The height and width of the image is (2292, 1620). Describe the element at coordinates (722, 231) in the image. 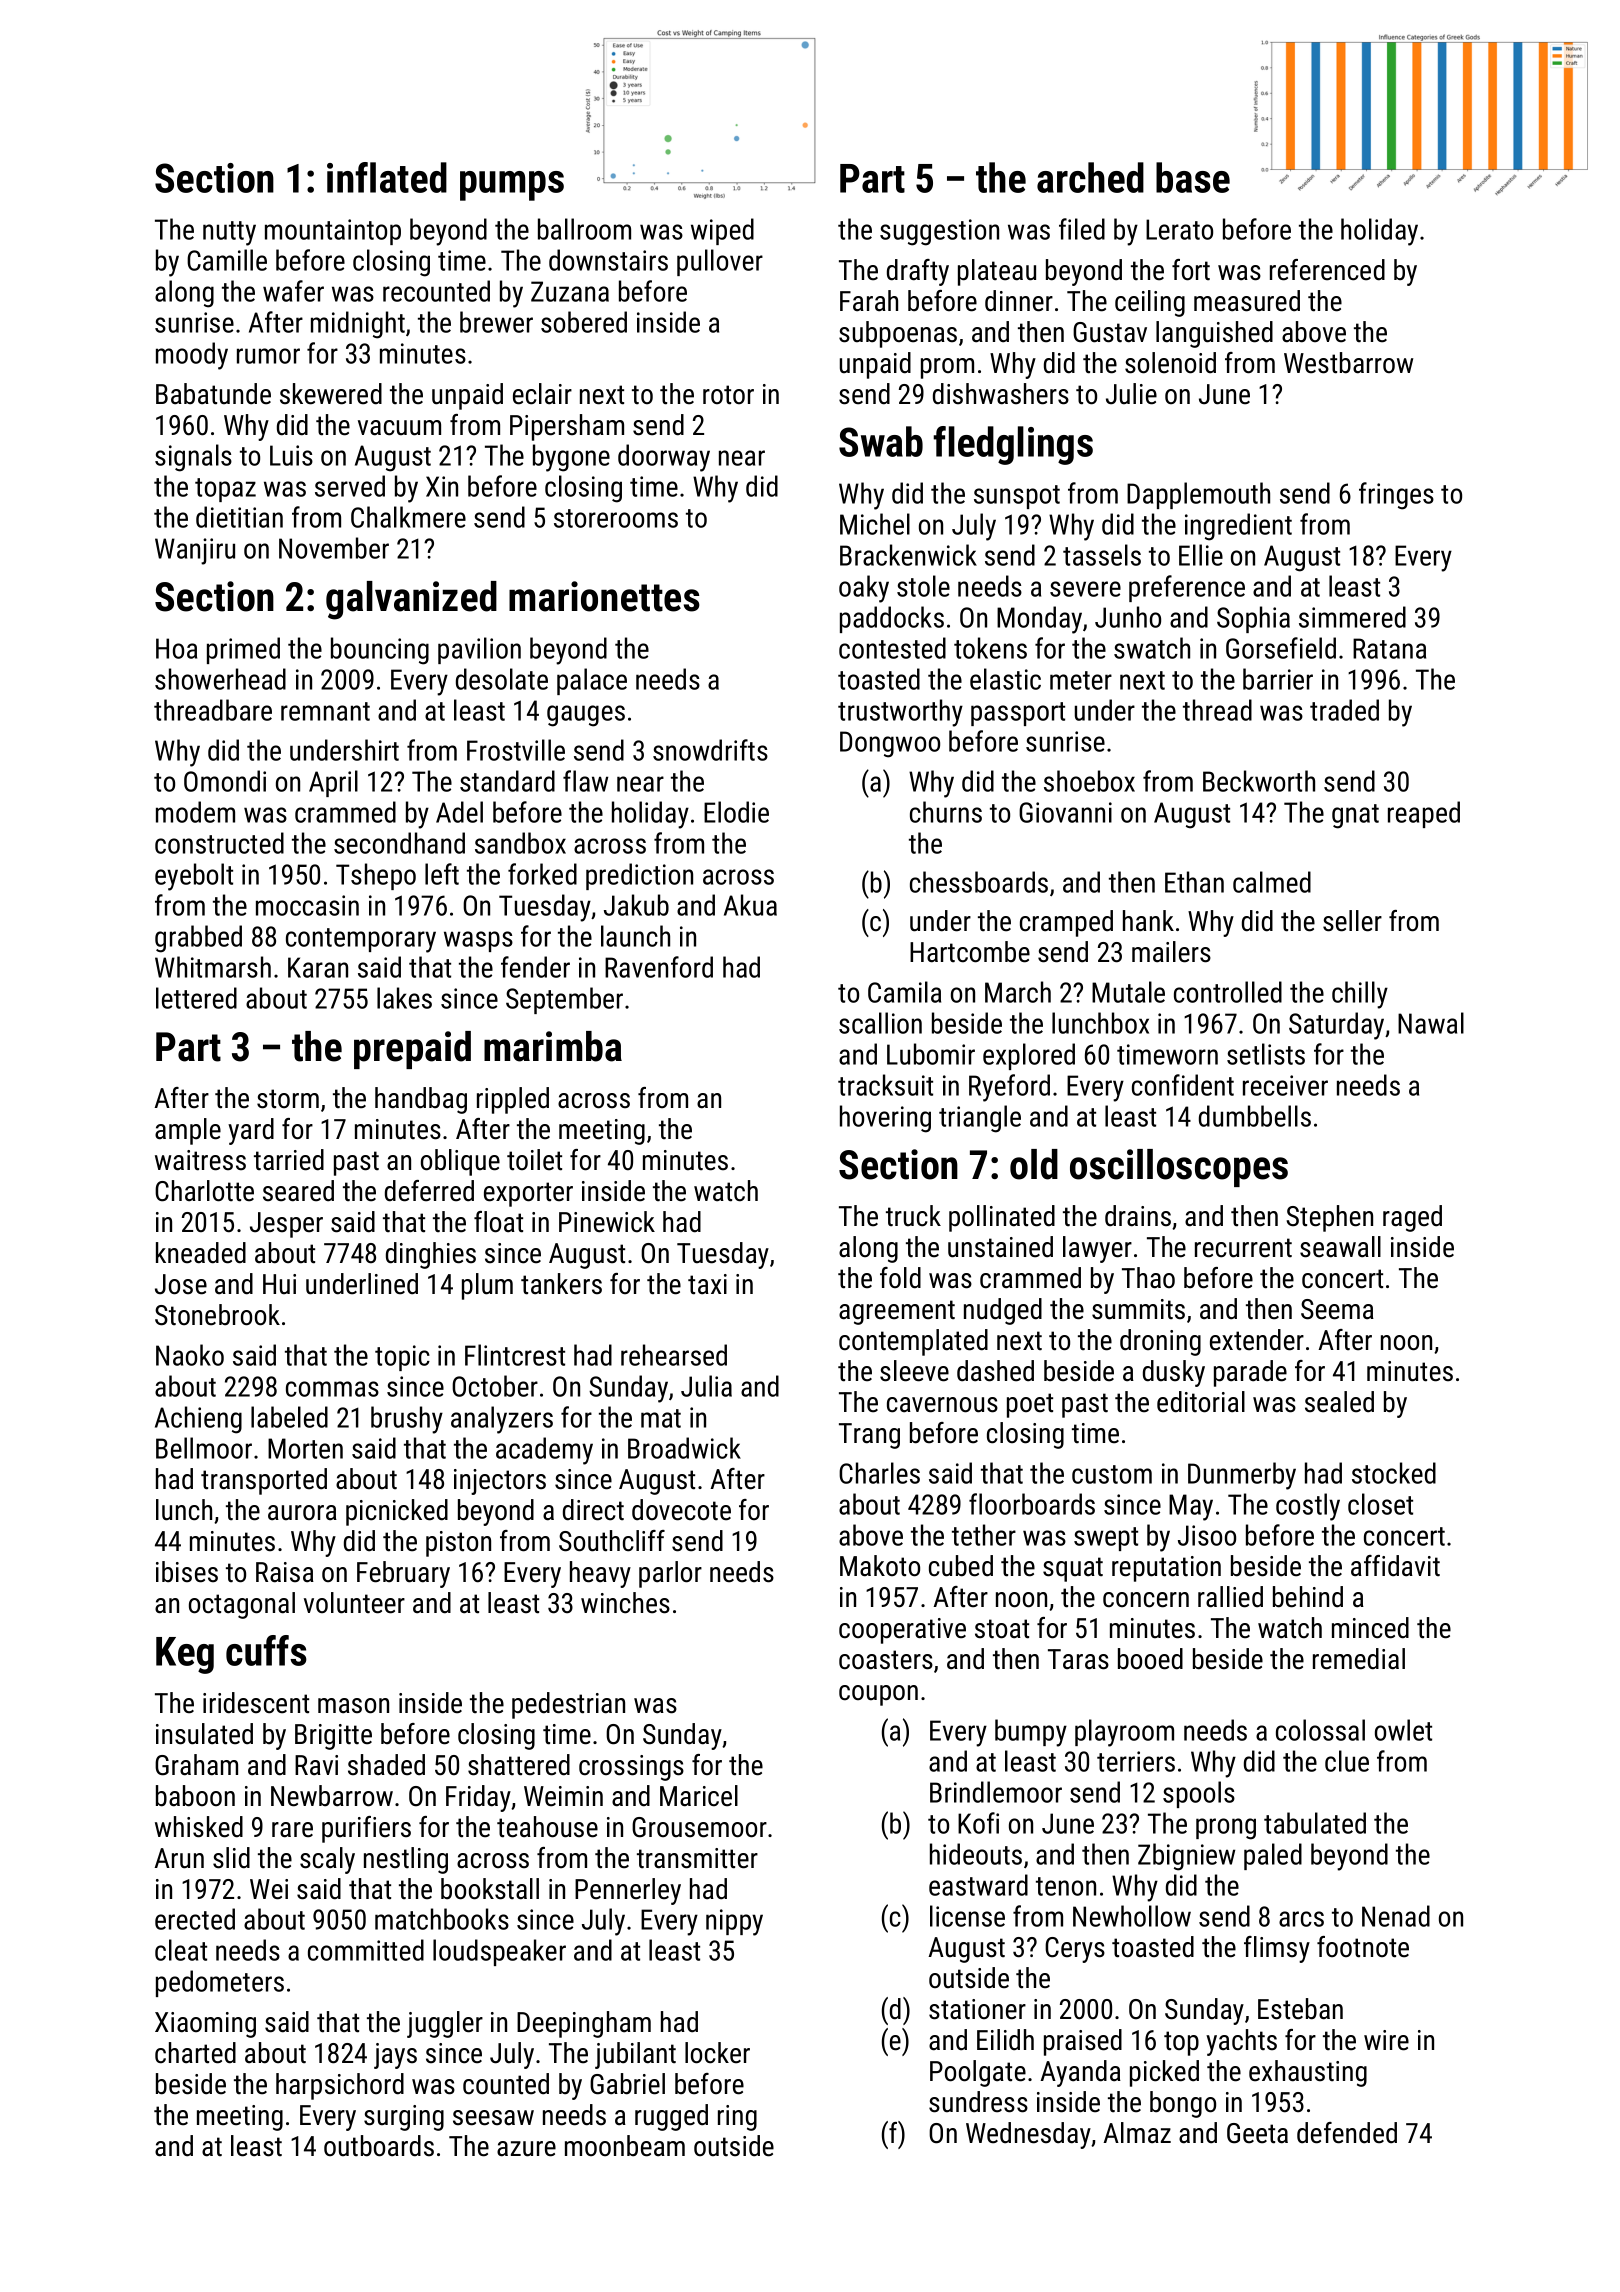

I see `wiped` at that location.
